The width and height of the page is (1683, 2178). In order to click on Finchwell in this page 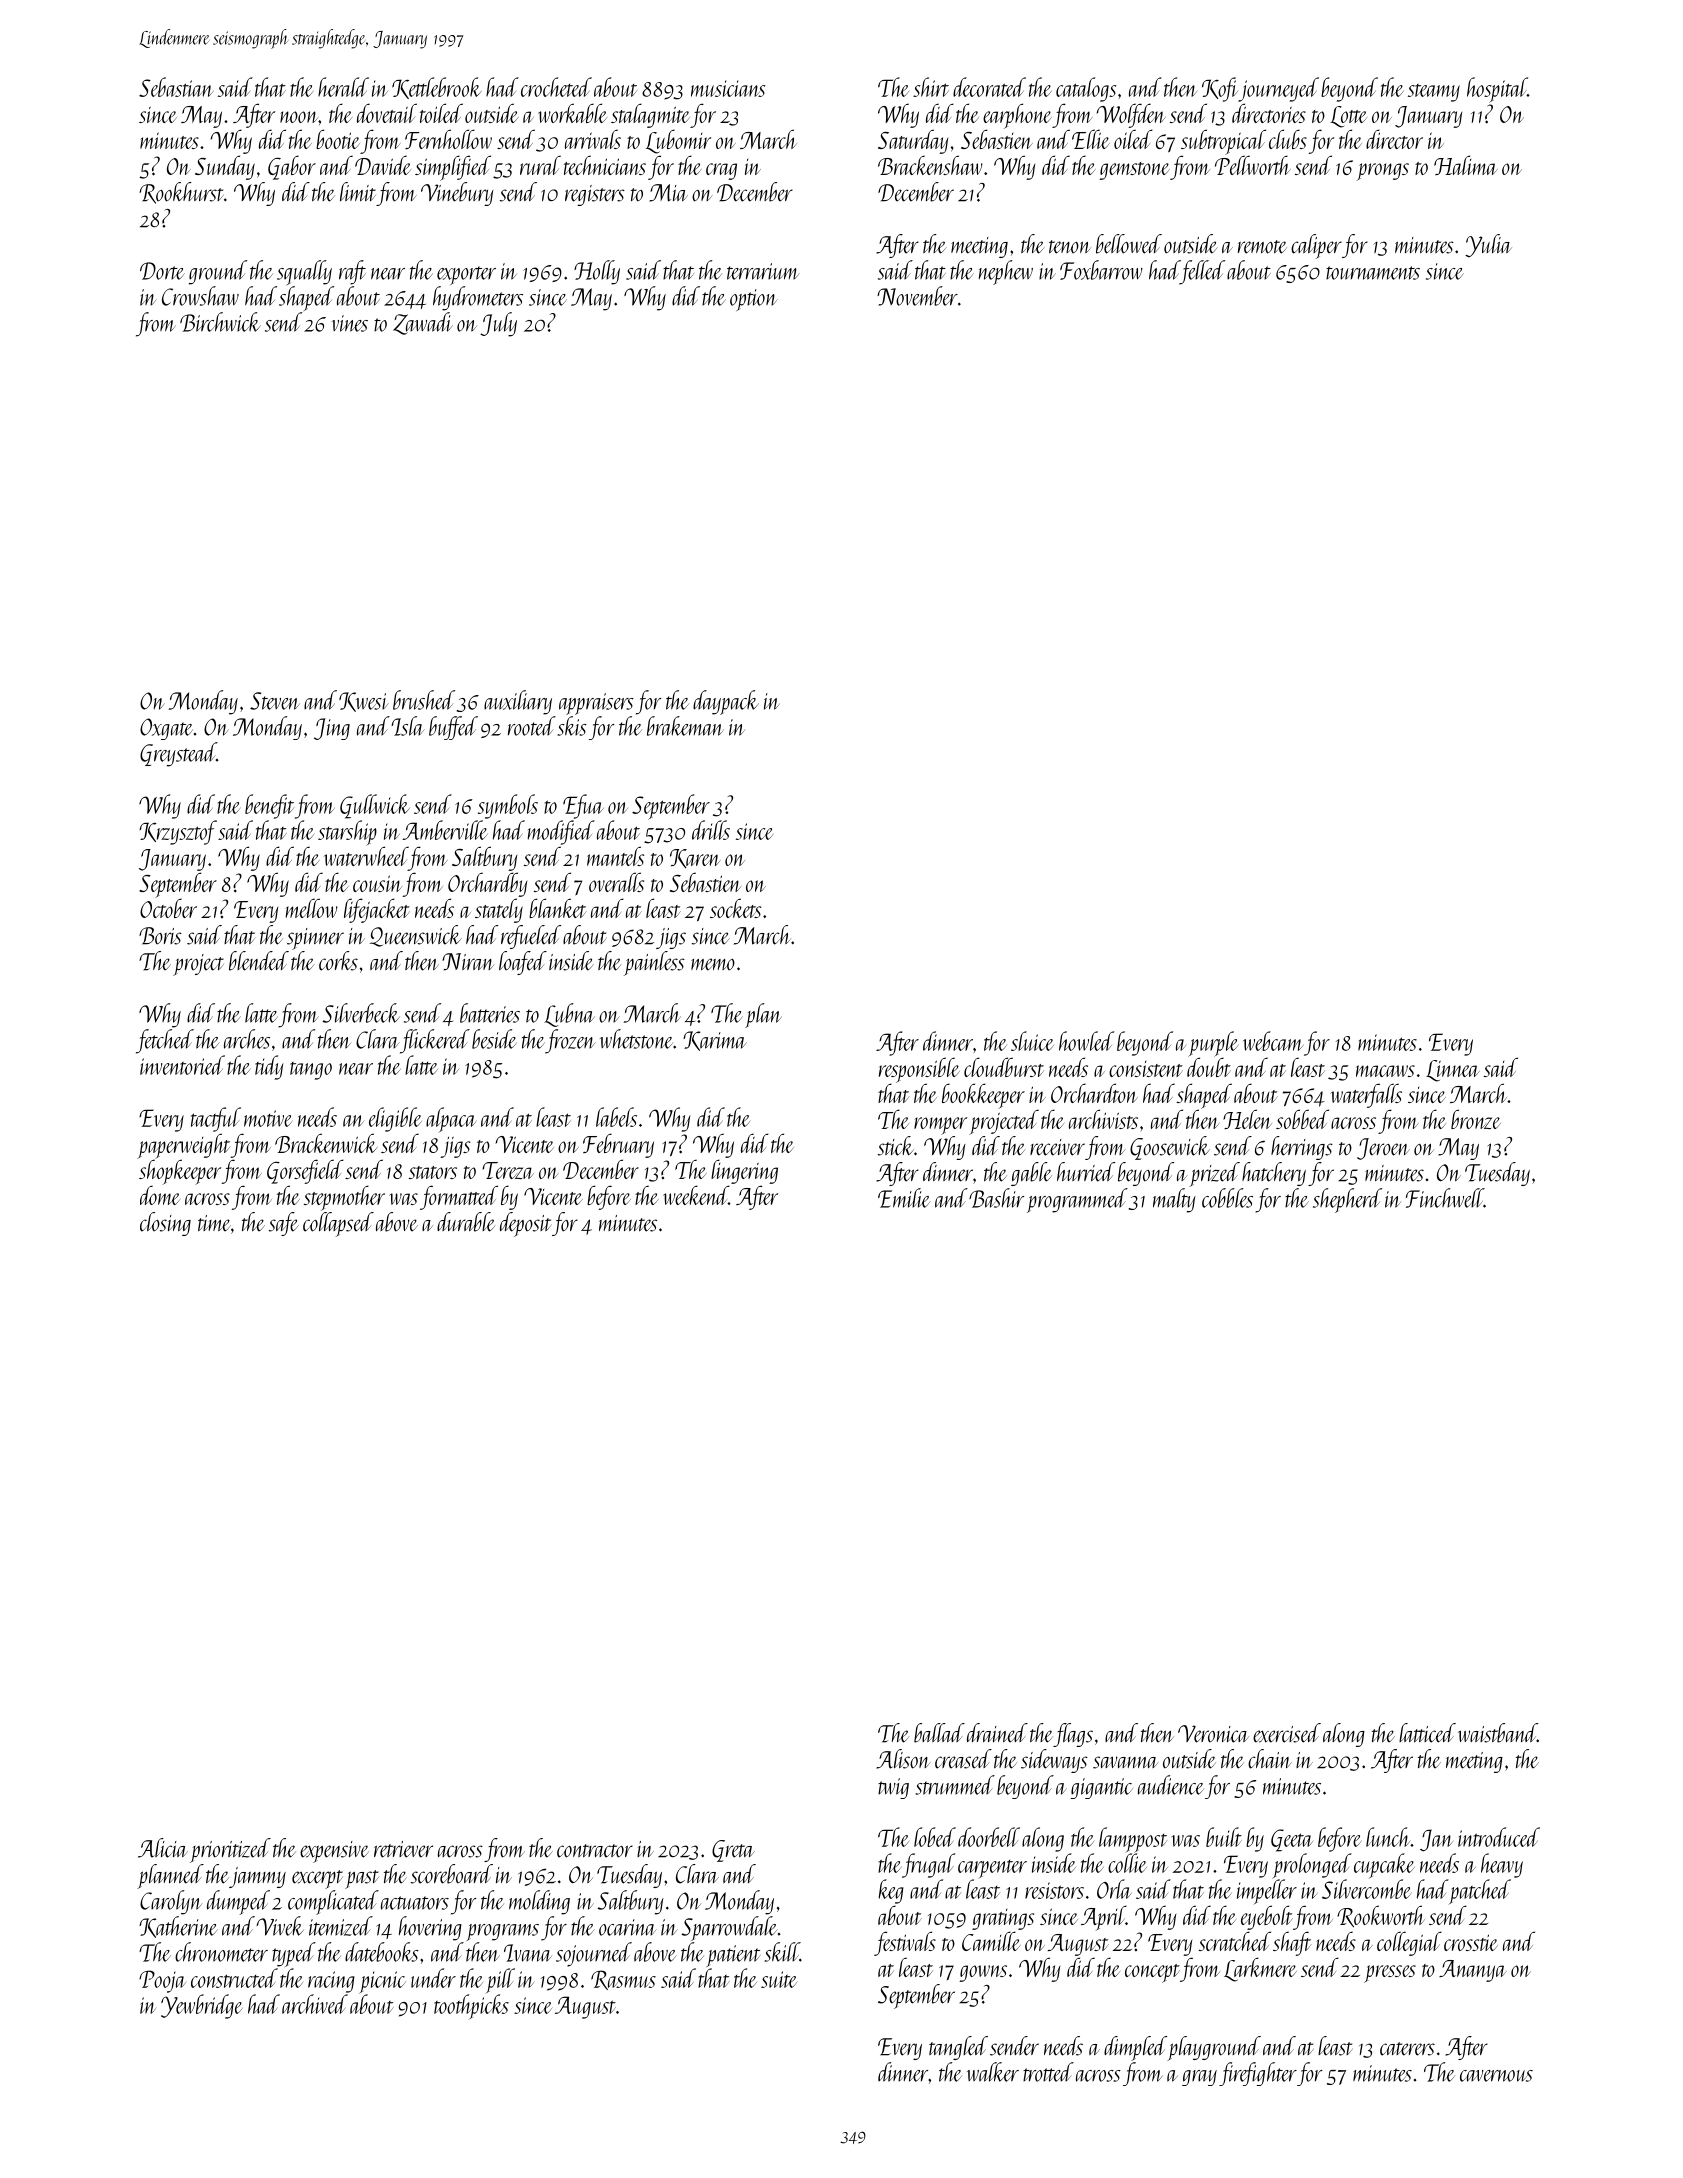, I will do `click(1445, 1198)`.
